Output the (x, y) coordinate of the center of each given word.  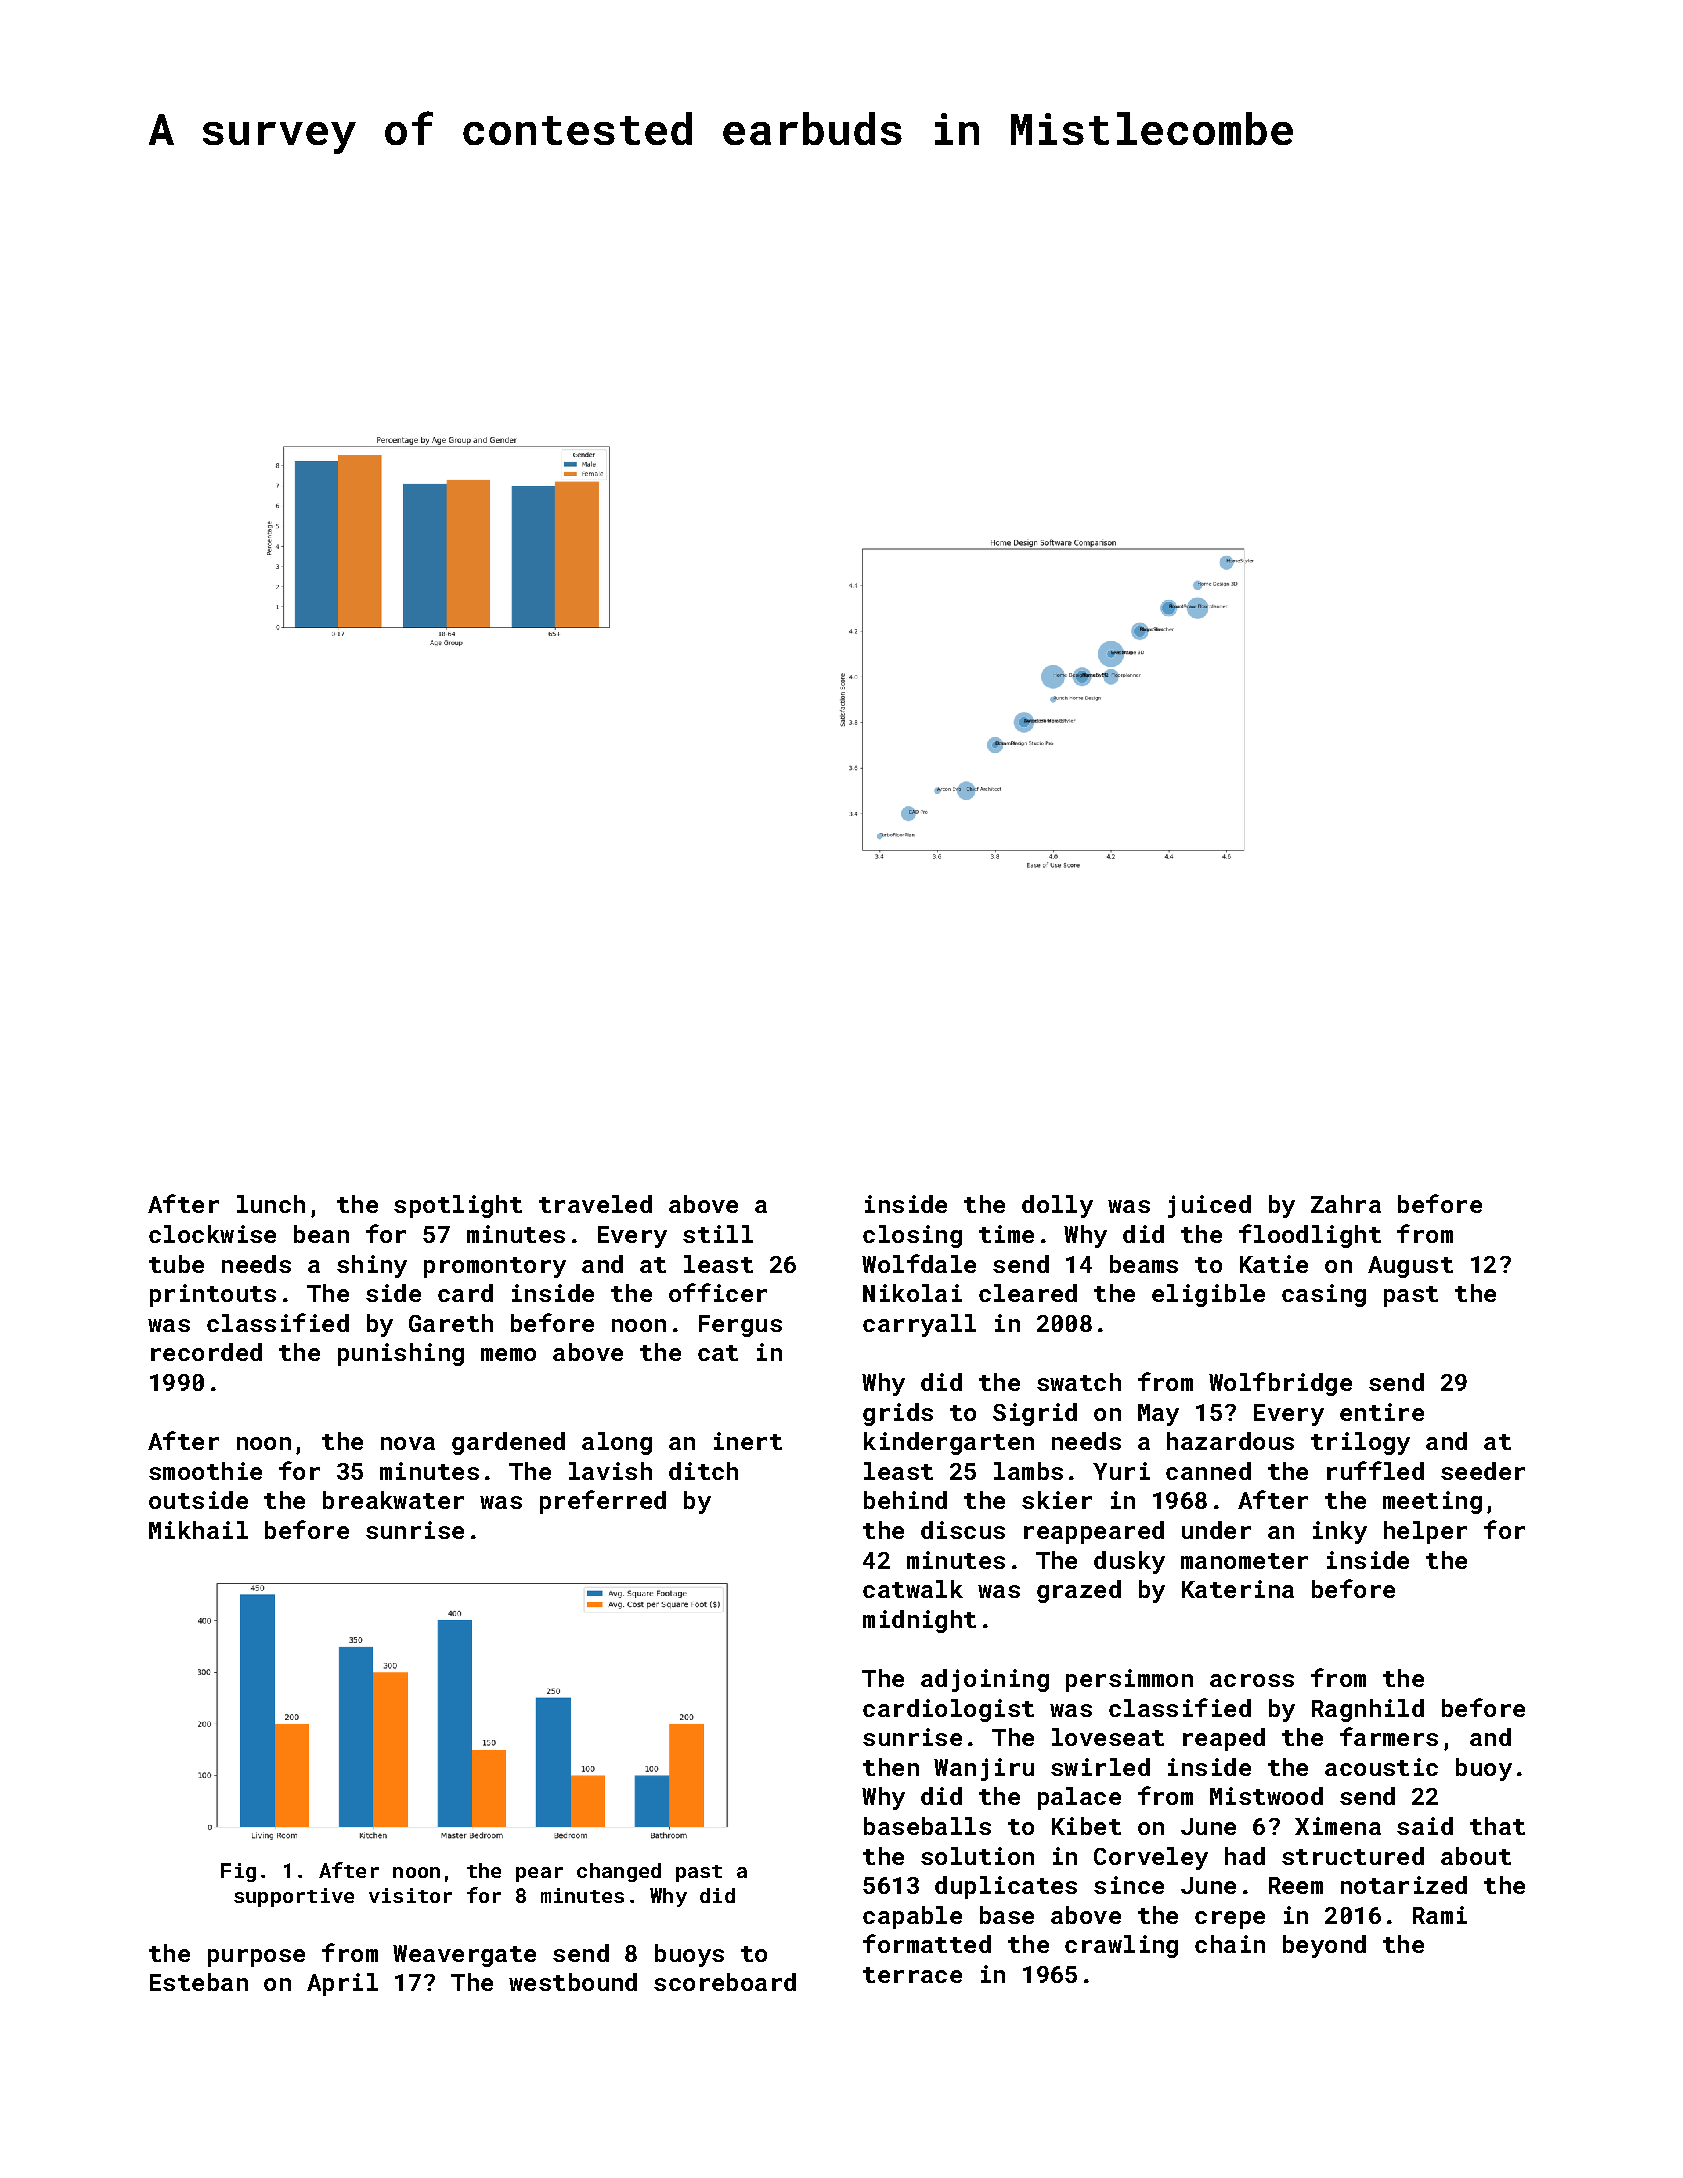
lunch (271, 1204)
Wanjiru (984, 1769)
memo (508, 1354)
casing (1324, 1295)
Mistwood (1266, 1796)
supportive (294, 1897)
